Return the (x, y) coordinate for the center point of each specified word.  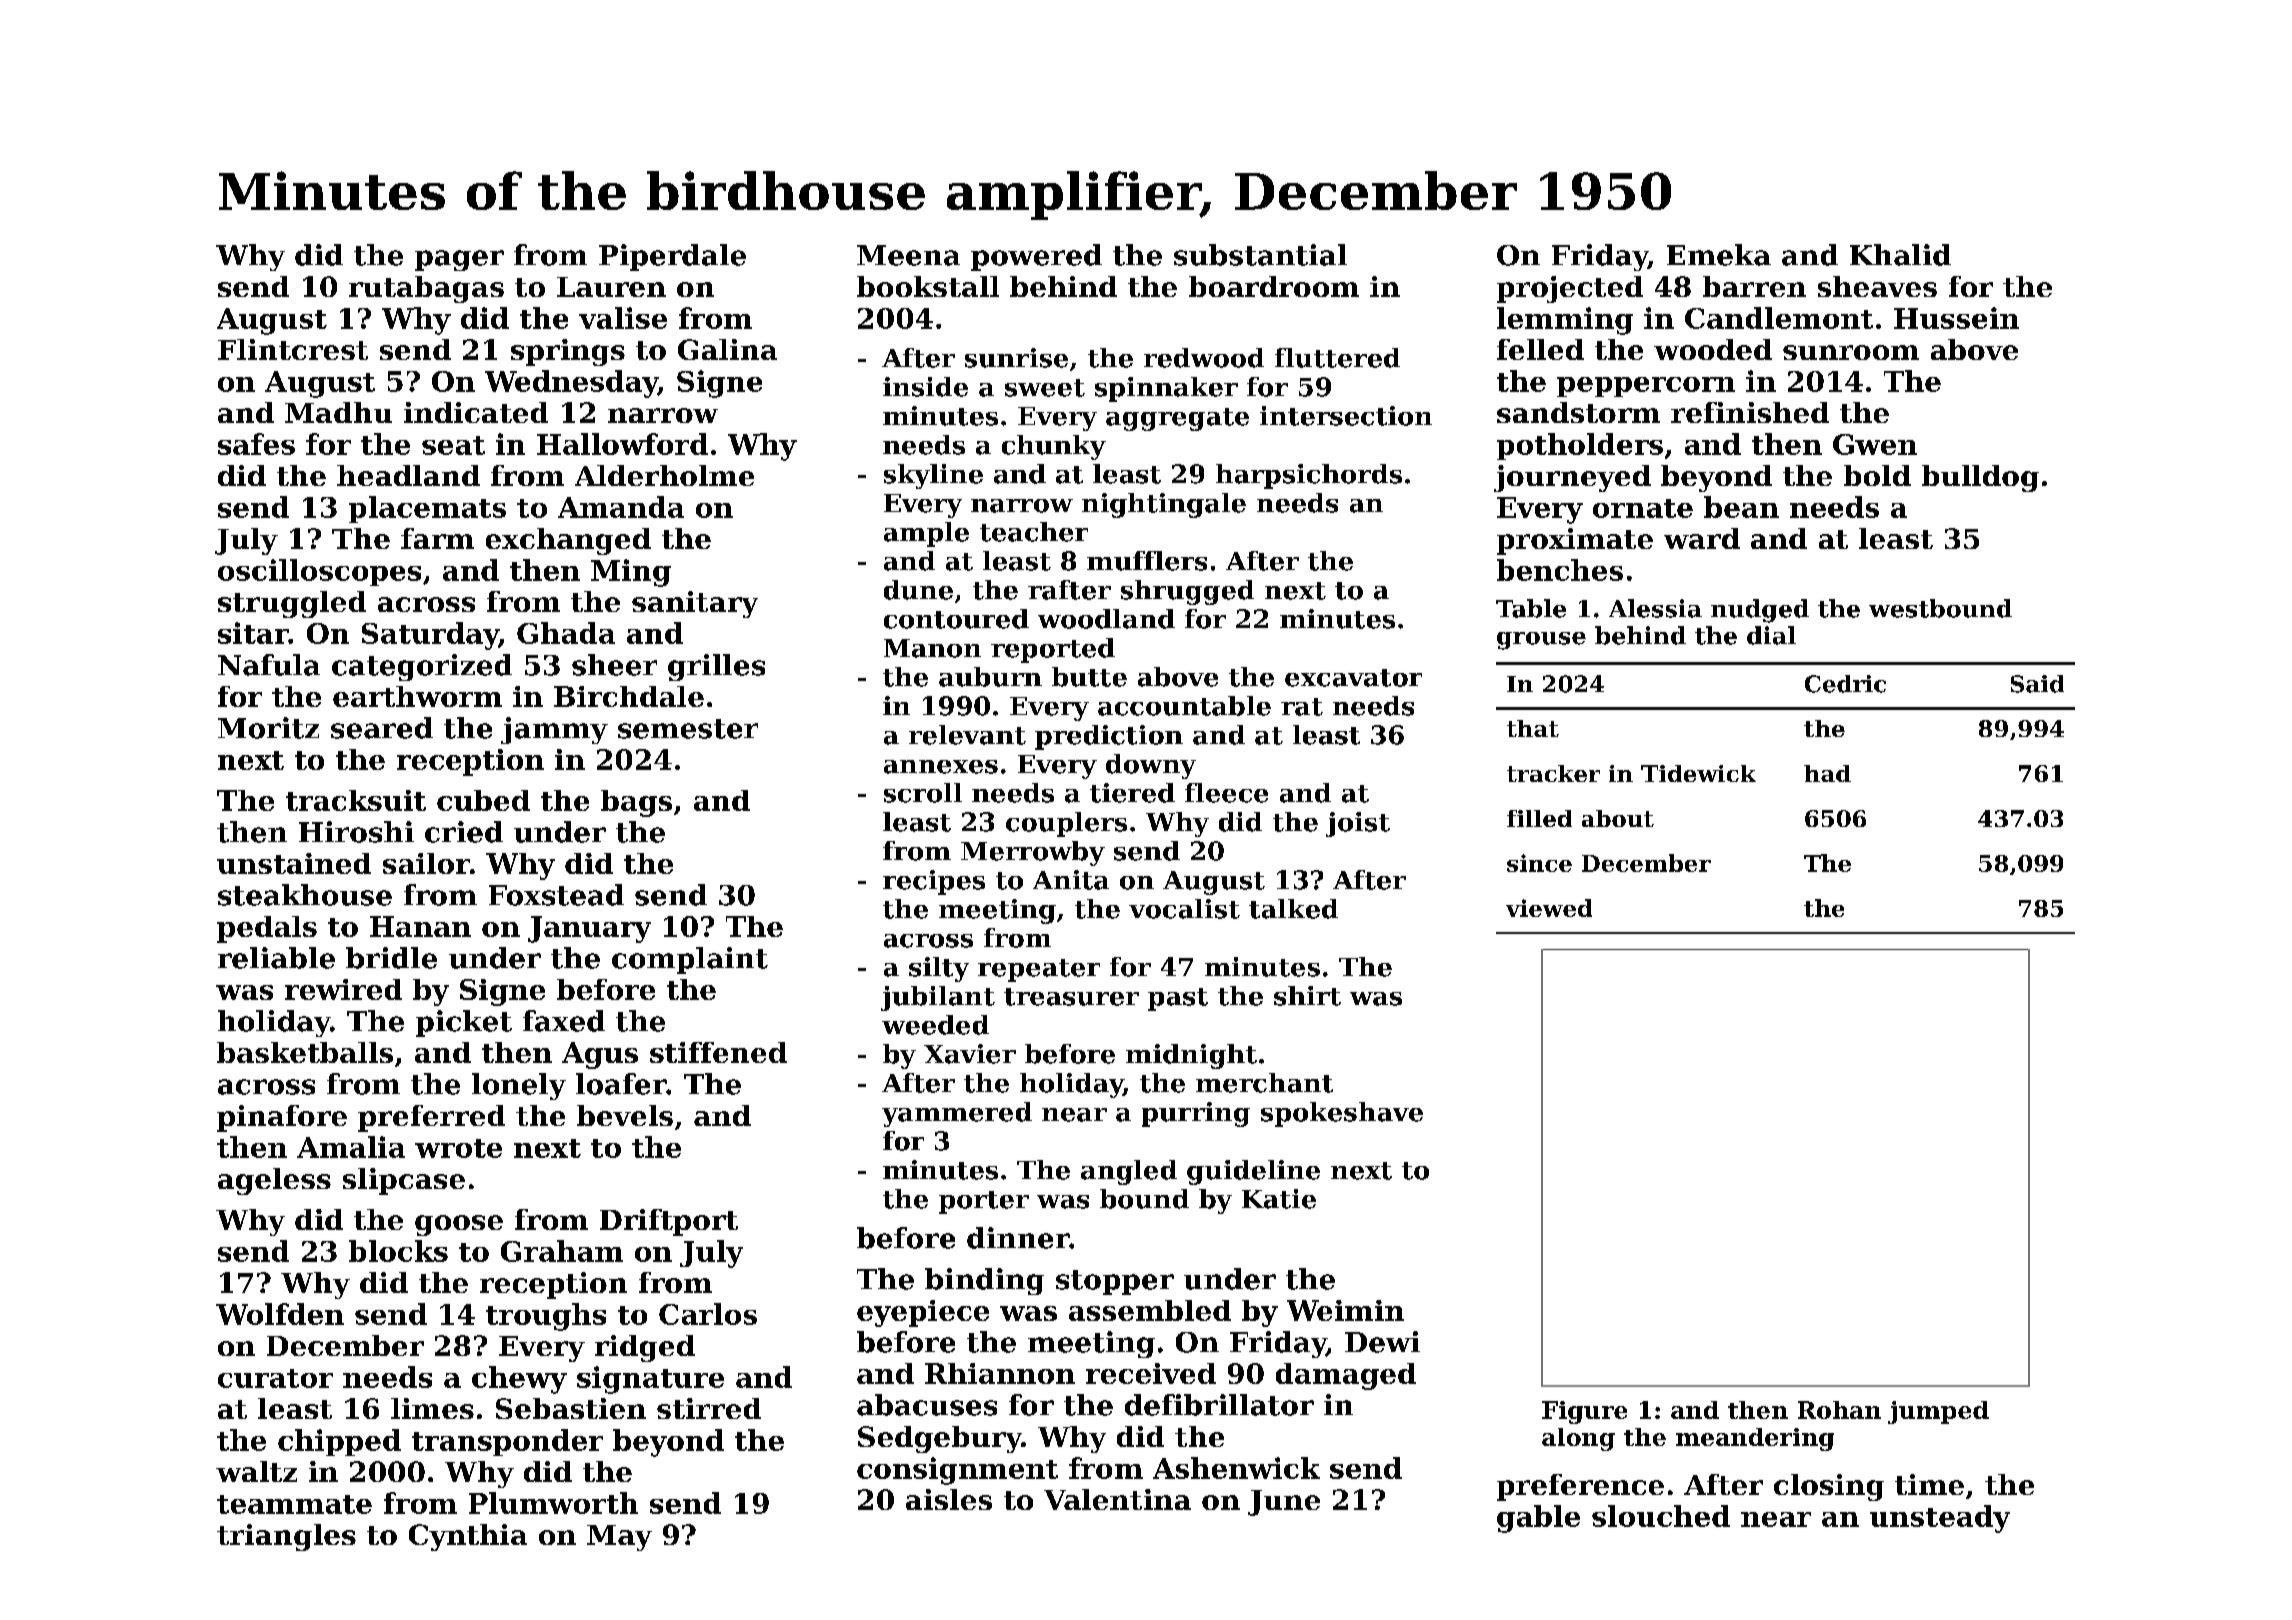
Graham (562, 1251)
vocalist (1184, 909)
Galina (727, 349)
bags (636, 803)
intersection (1346, 416)
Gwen (1875, 444)
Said (2037, 684)
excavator (1353, 678)
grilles (716, 667)
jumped (1938, 1412)
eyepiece (923, 1313)
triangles (286, 1537)
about (1618, 818)
